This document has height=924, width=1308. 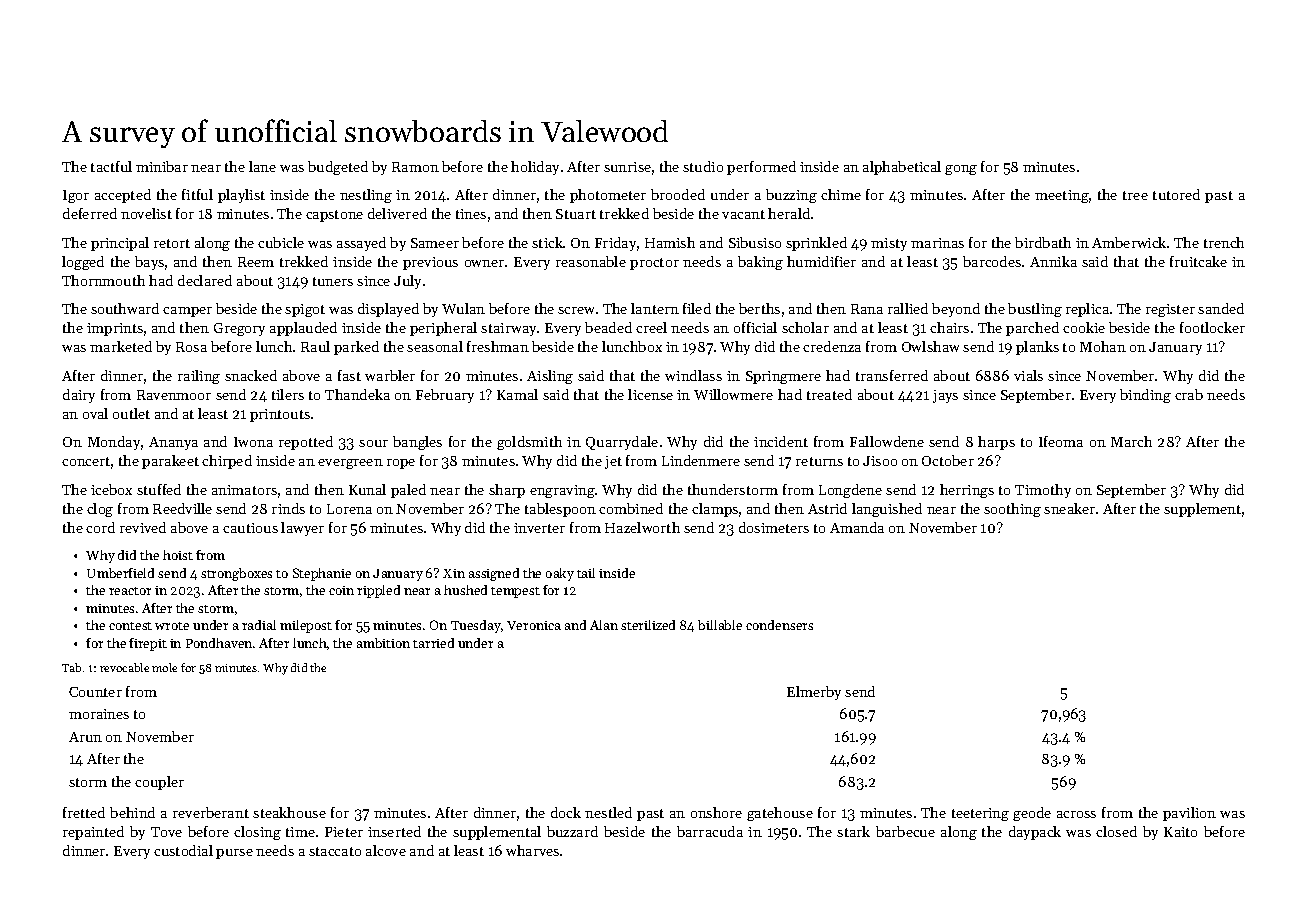 What do you see at coordinates (93, 833) in the document?
I see `repainted` at bounding box center [93, 833].
